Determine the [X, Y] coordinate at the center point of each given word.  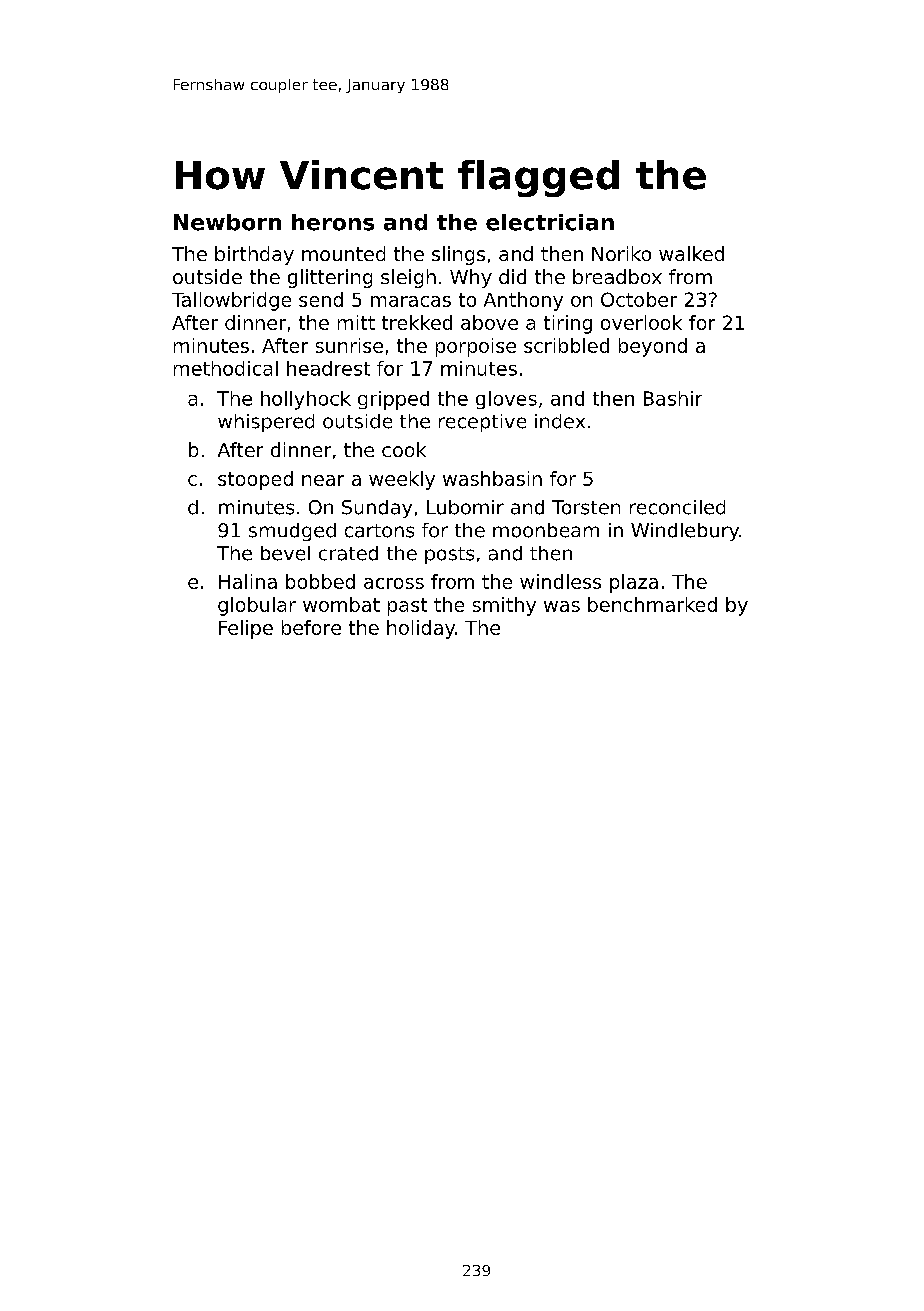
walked [691, 253]
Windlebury [685, 532]
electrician [550, 222]
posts [449, 555]
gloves [506, 400]
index [560, 421]
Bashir [673, 398]
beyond [653, 347]
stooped [255, 480]
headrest [328, 368]
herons [333, 222]
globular [257, 606]
